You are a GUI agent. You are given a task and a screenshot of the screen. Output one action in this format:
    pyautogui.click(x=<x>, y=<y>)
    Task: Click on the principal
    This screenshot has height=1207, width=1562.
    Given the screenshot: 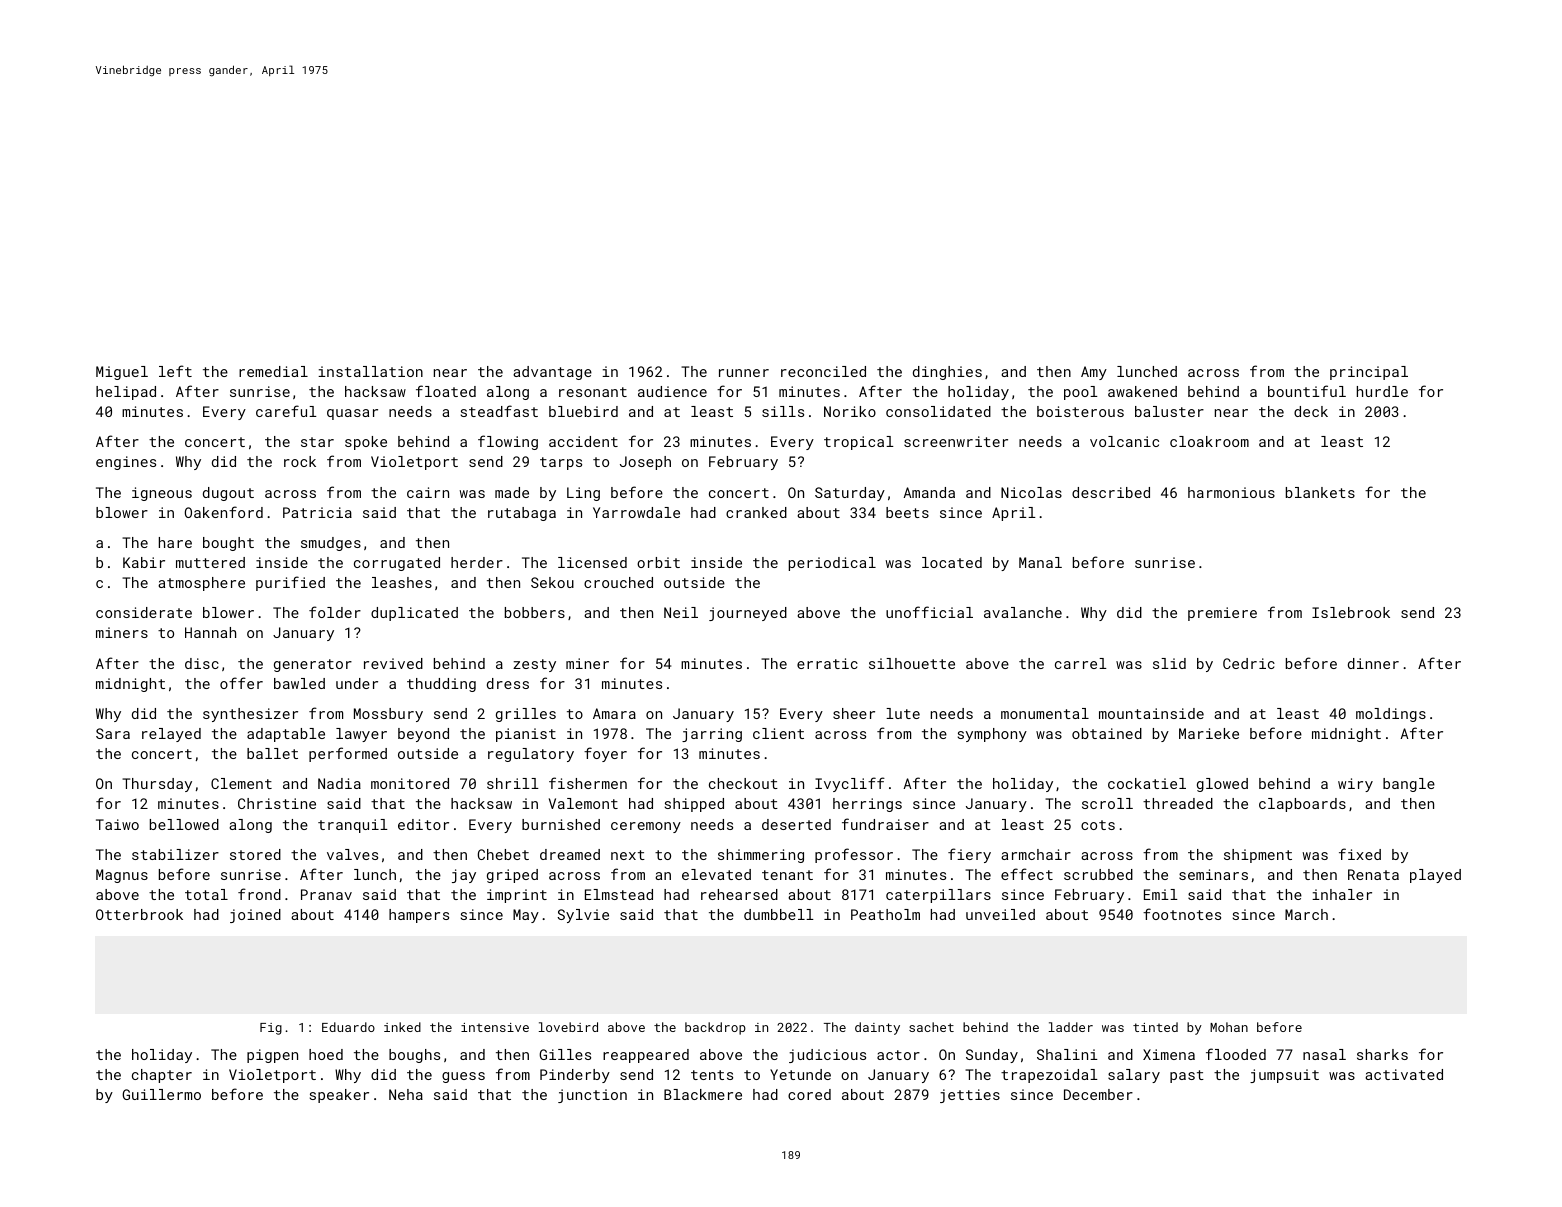 What is the action you would take?
    pyautogui.click(x=1369, y=373)
